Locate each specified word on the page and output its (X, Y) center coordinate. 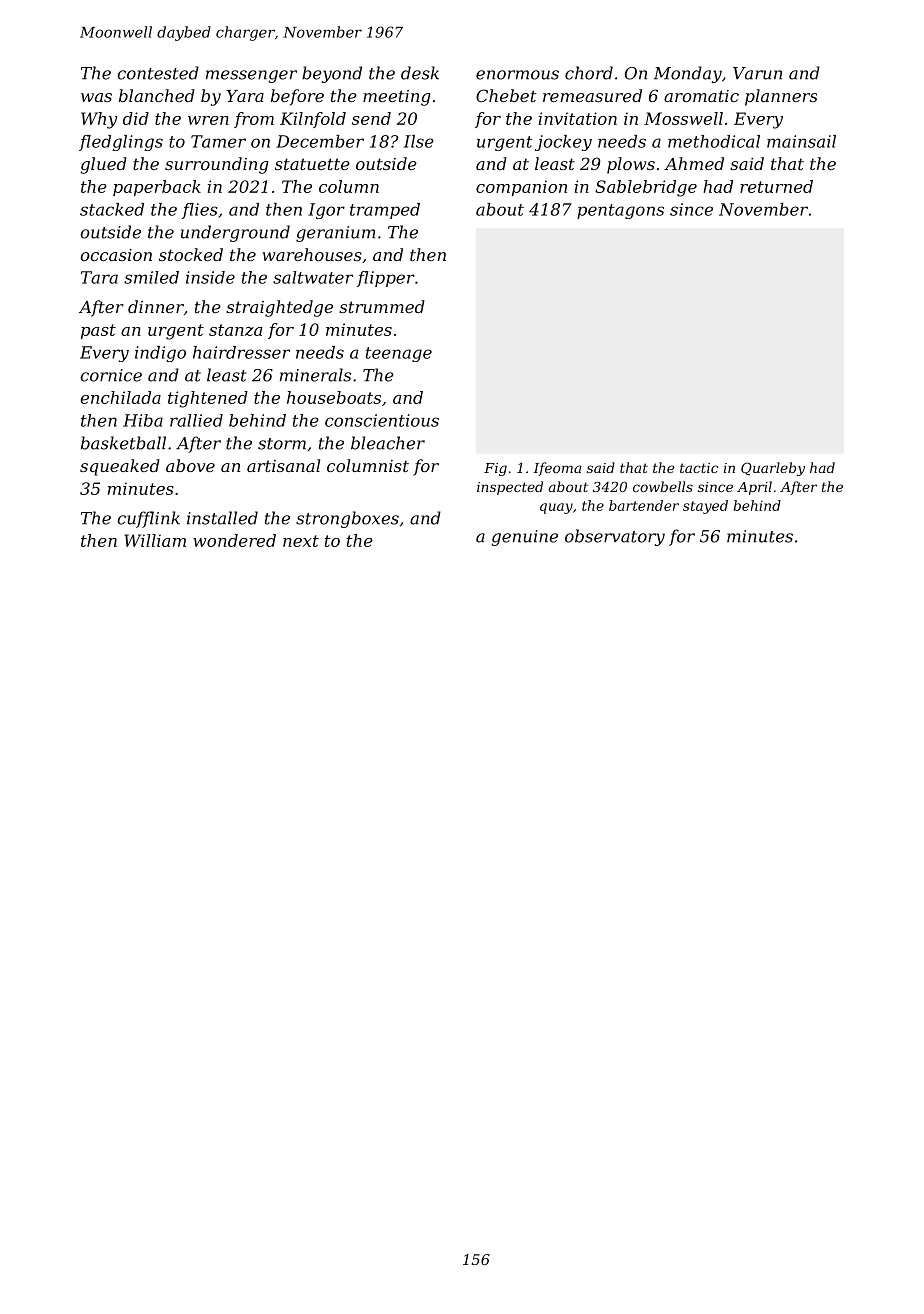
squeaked (120, 467)
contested (158, 73)
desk (420, 73)
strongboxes (347, 519)
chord (589, 73)
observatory (615, 537)
